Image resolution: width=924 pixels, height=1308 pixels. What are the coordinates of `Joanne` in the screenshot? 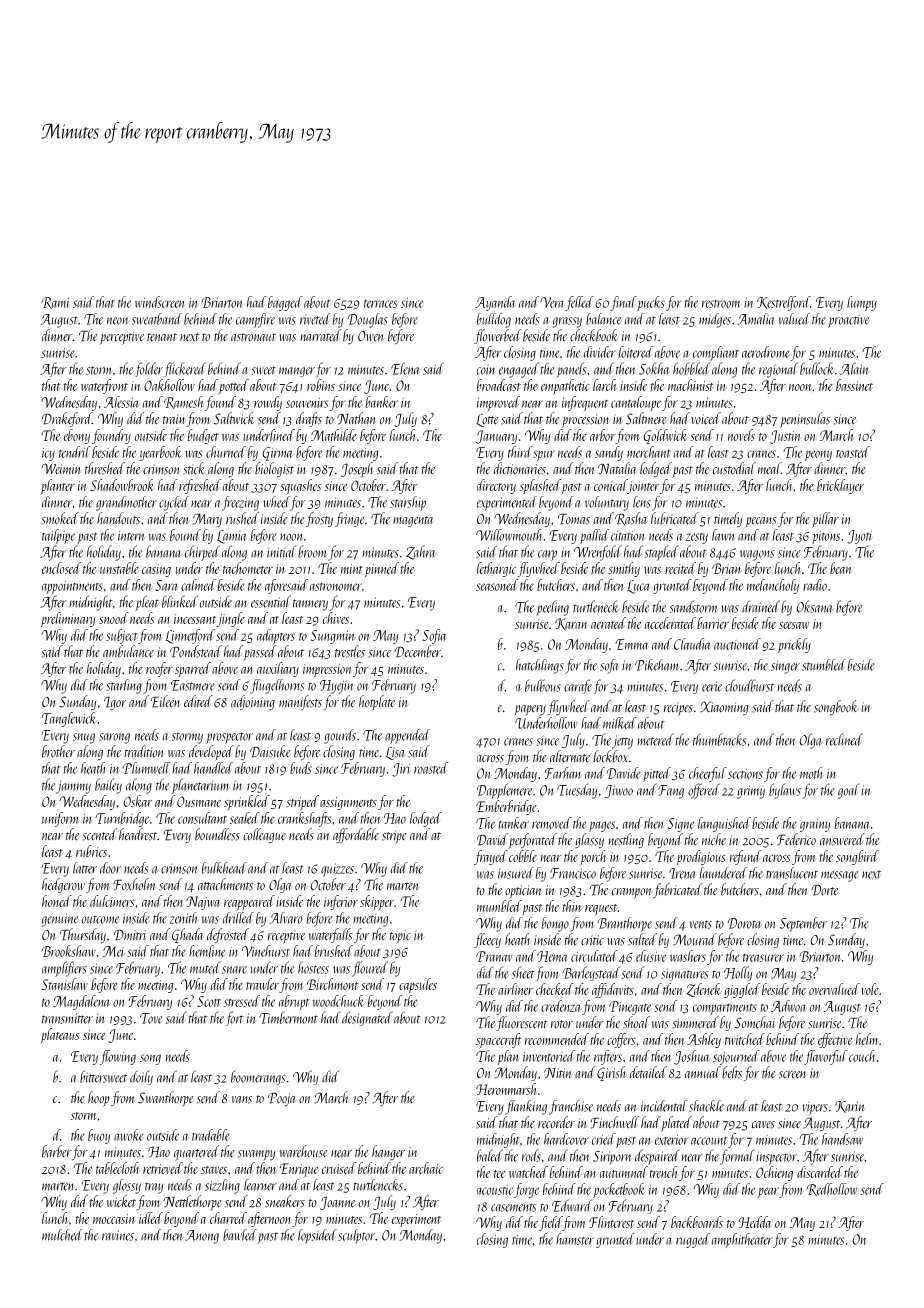 It's located at (337, 1203).
